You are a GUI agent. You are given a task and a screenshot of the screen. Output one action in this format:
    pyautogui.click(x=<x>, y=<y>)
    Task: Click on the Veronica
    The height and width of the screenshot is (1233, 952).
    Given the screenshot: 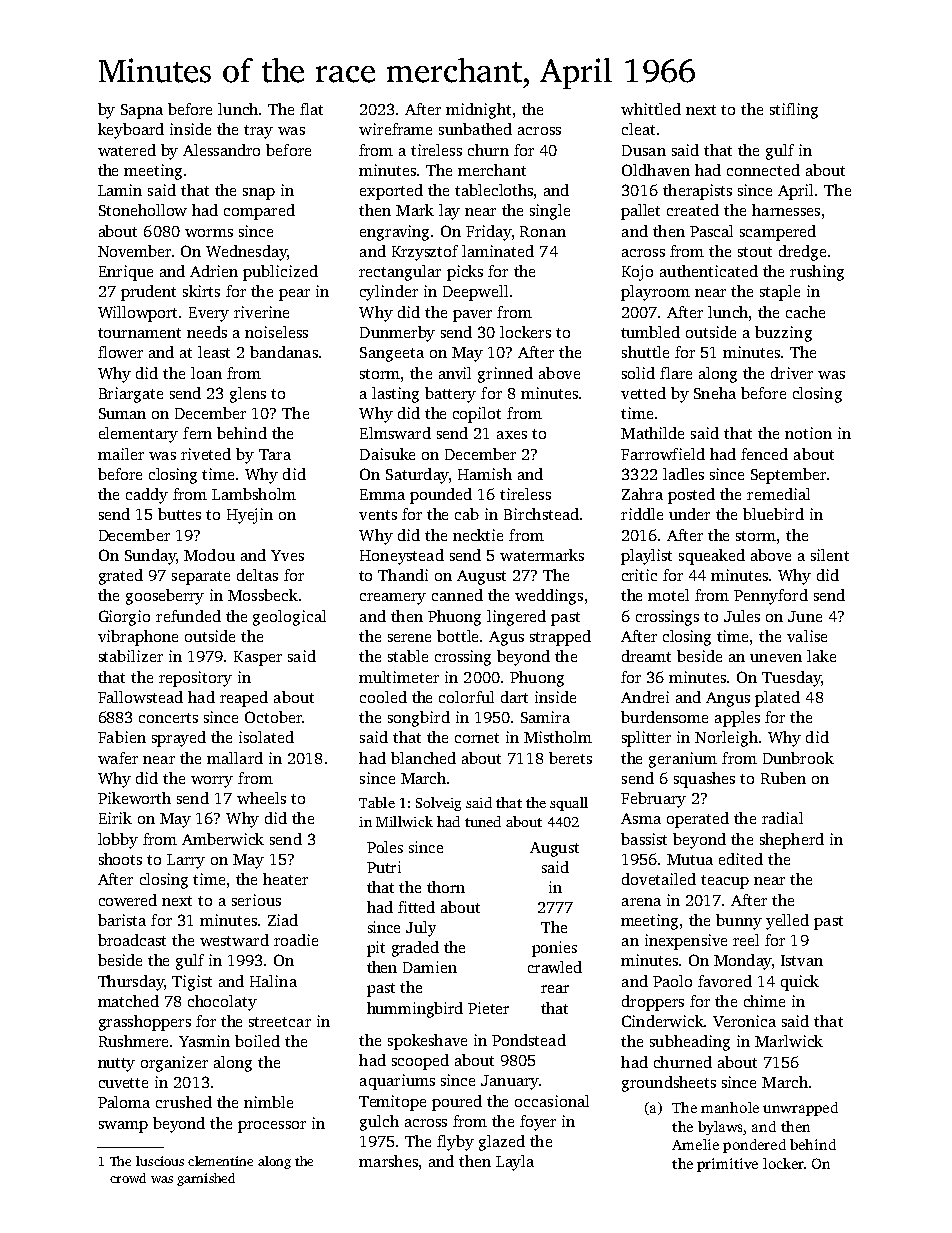 What is the action you would take?
    pyautogui.click(x=744, y=1021)
